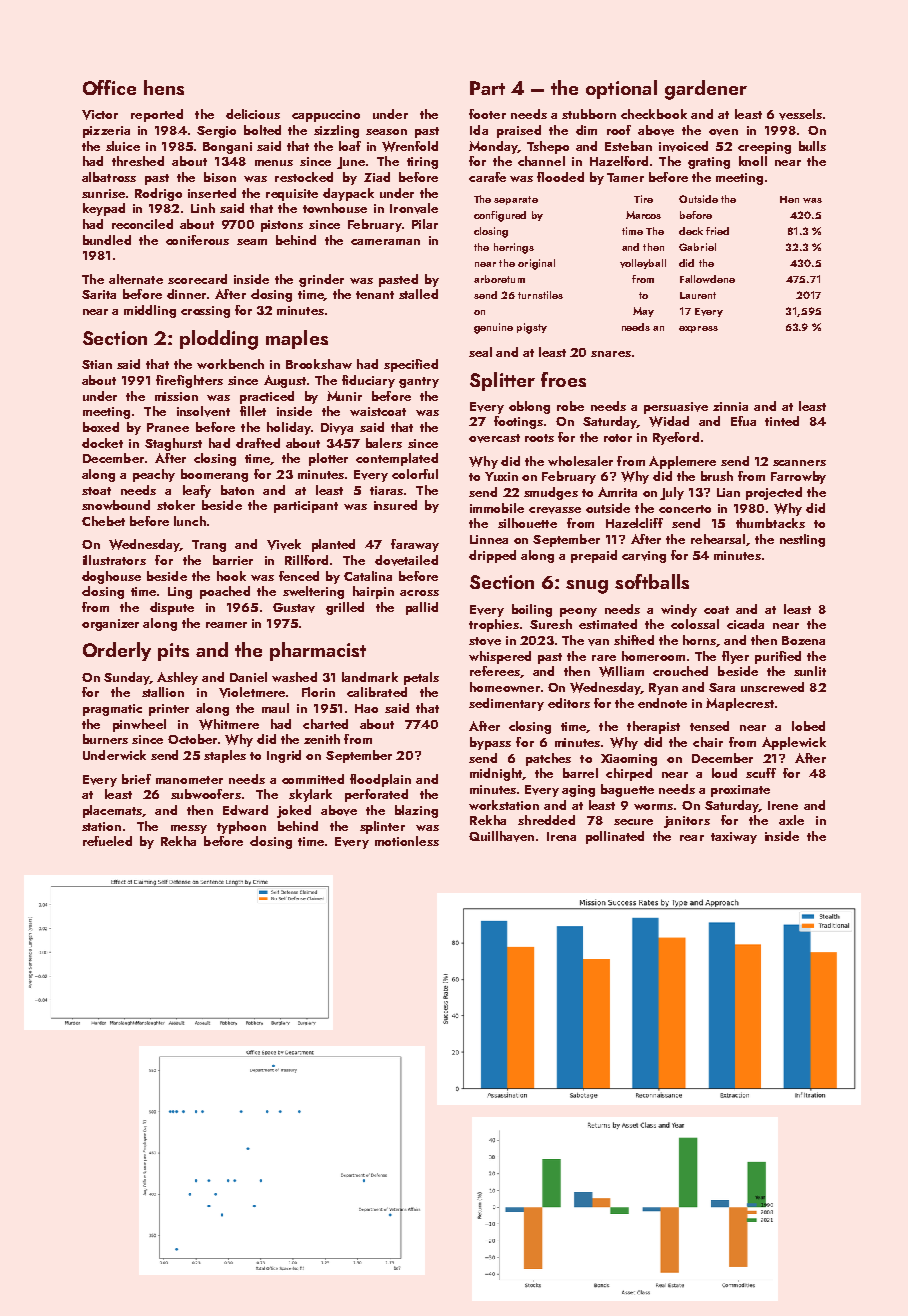 This page has height=1316, width=908. Describe the element at coordinates (407, 841) in the page. I see `motionless` at that location.
